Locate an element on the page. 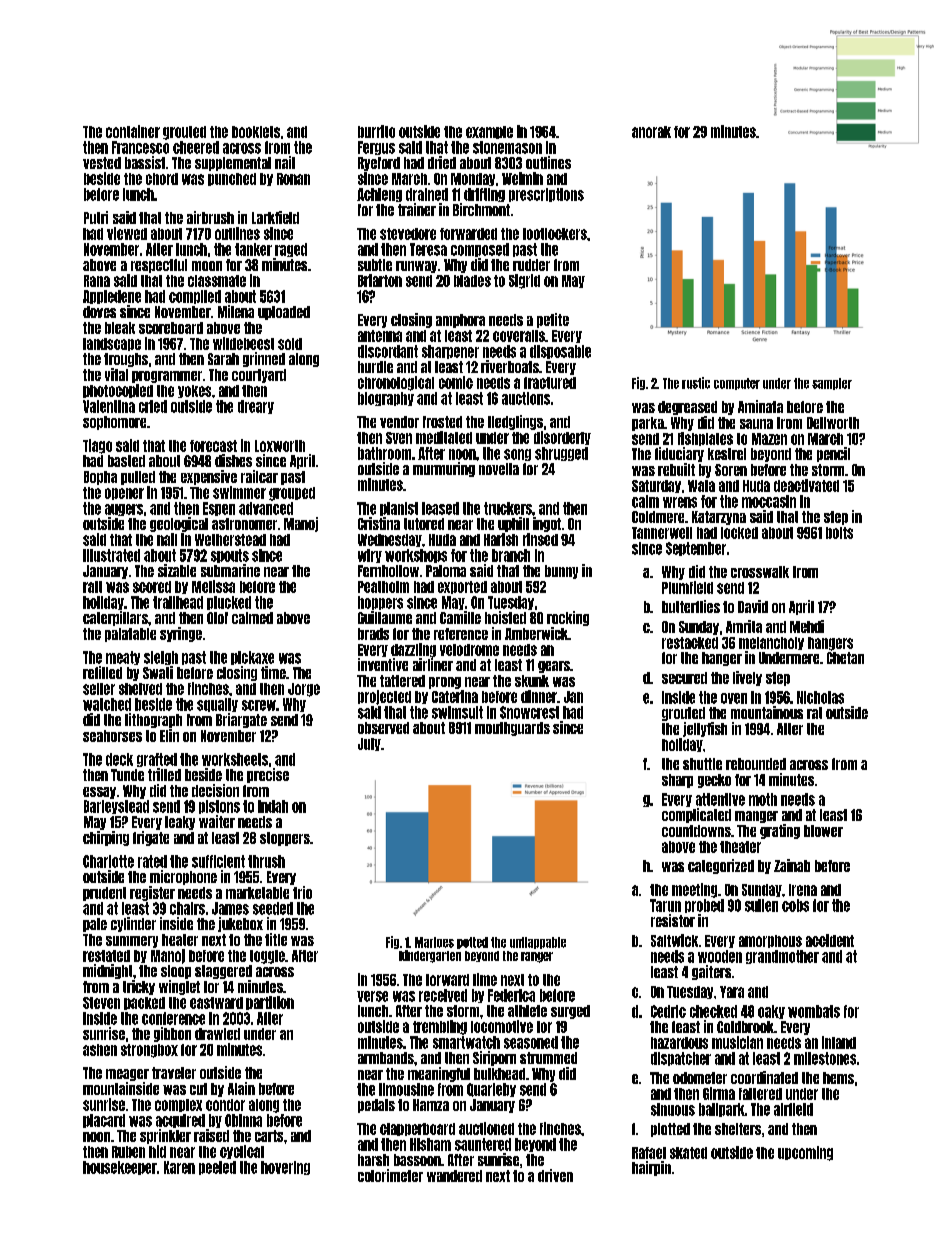 The width and height of the document is (952, 1233). Karen is located at coordinates (179, 1167).
